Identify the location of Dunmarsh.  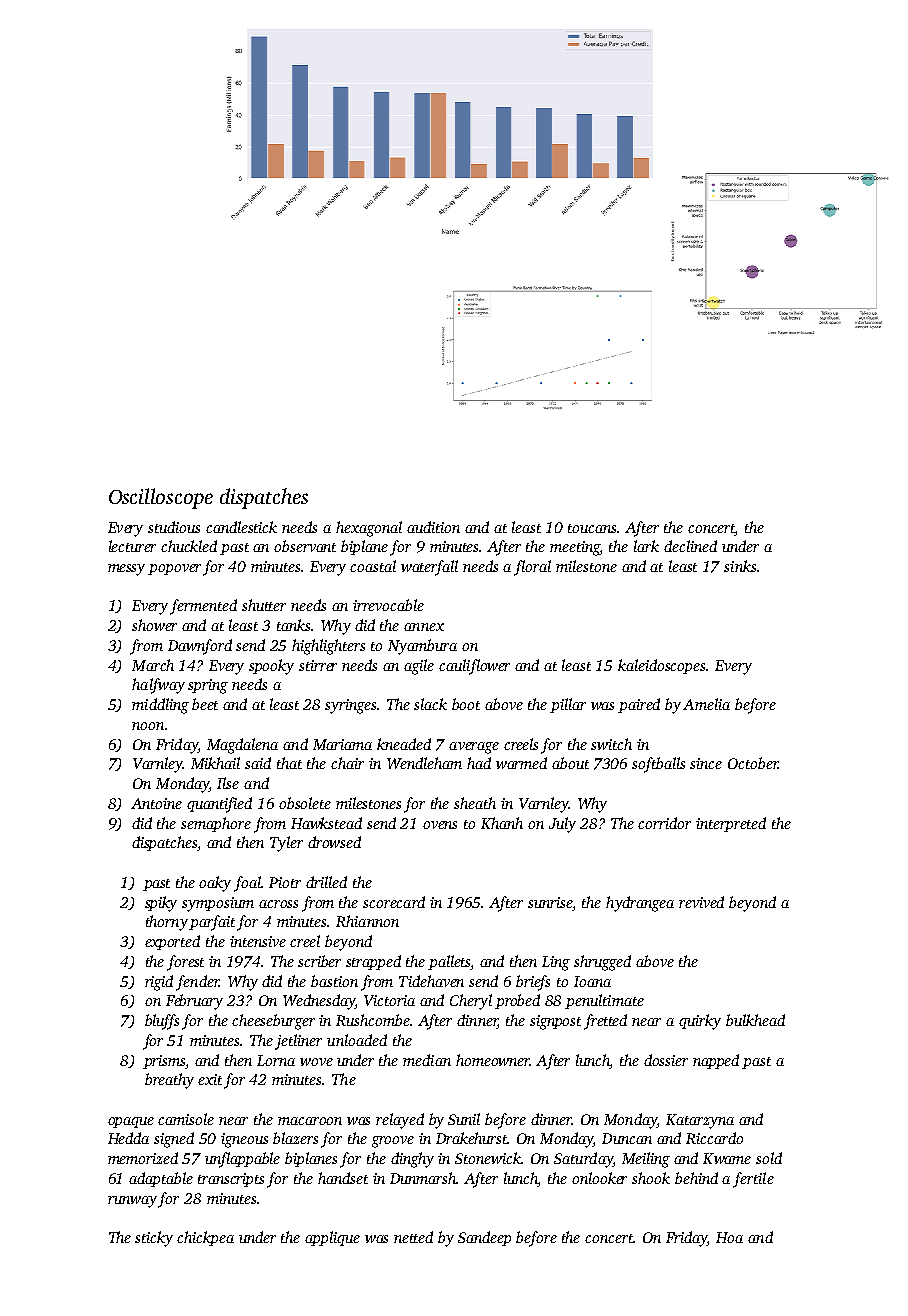
(423, 1178).
